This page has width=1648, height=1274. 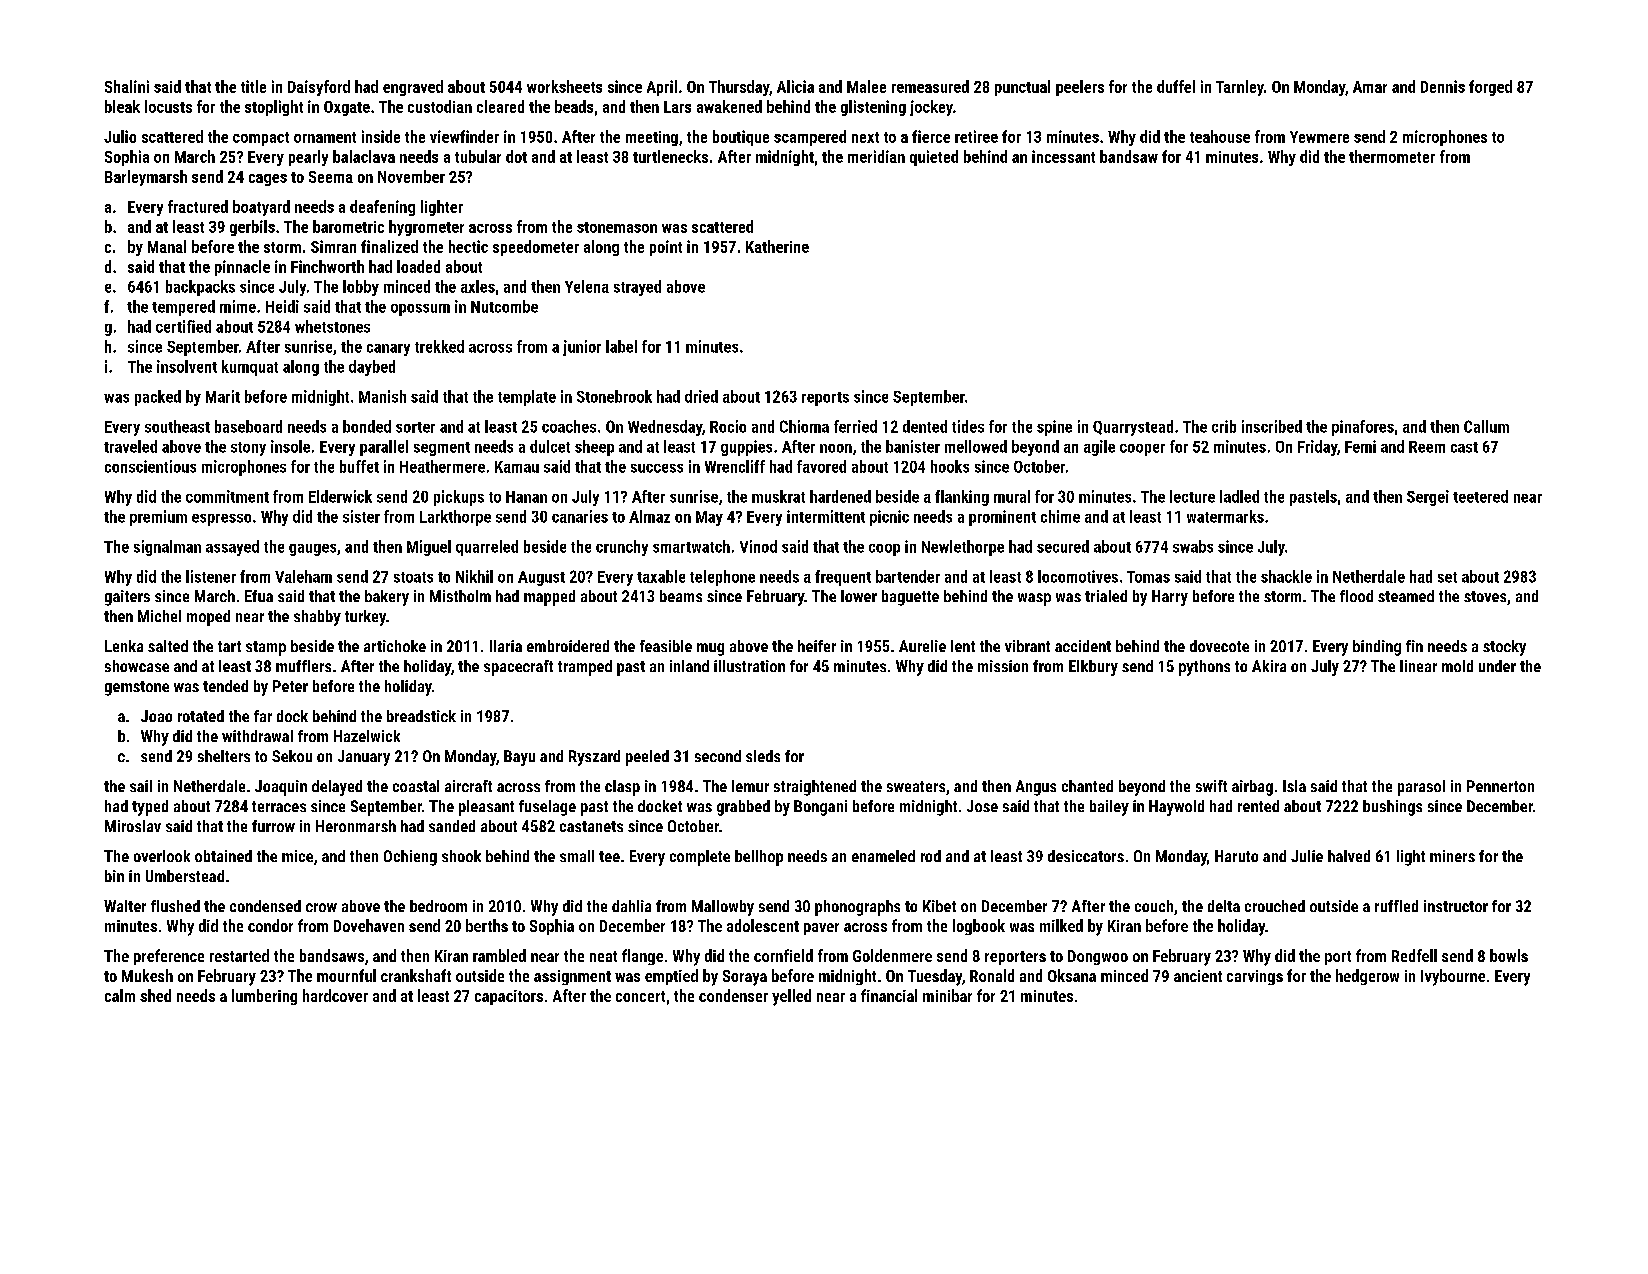 What do you see at coordinates (1193, 546) in the page?
I see `swabs` at bounding box center [1193, 546].
